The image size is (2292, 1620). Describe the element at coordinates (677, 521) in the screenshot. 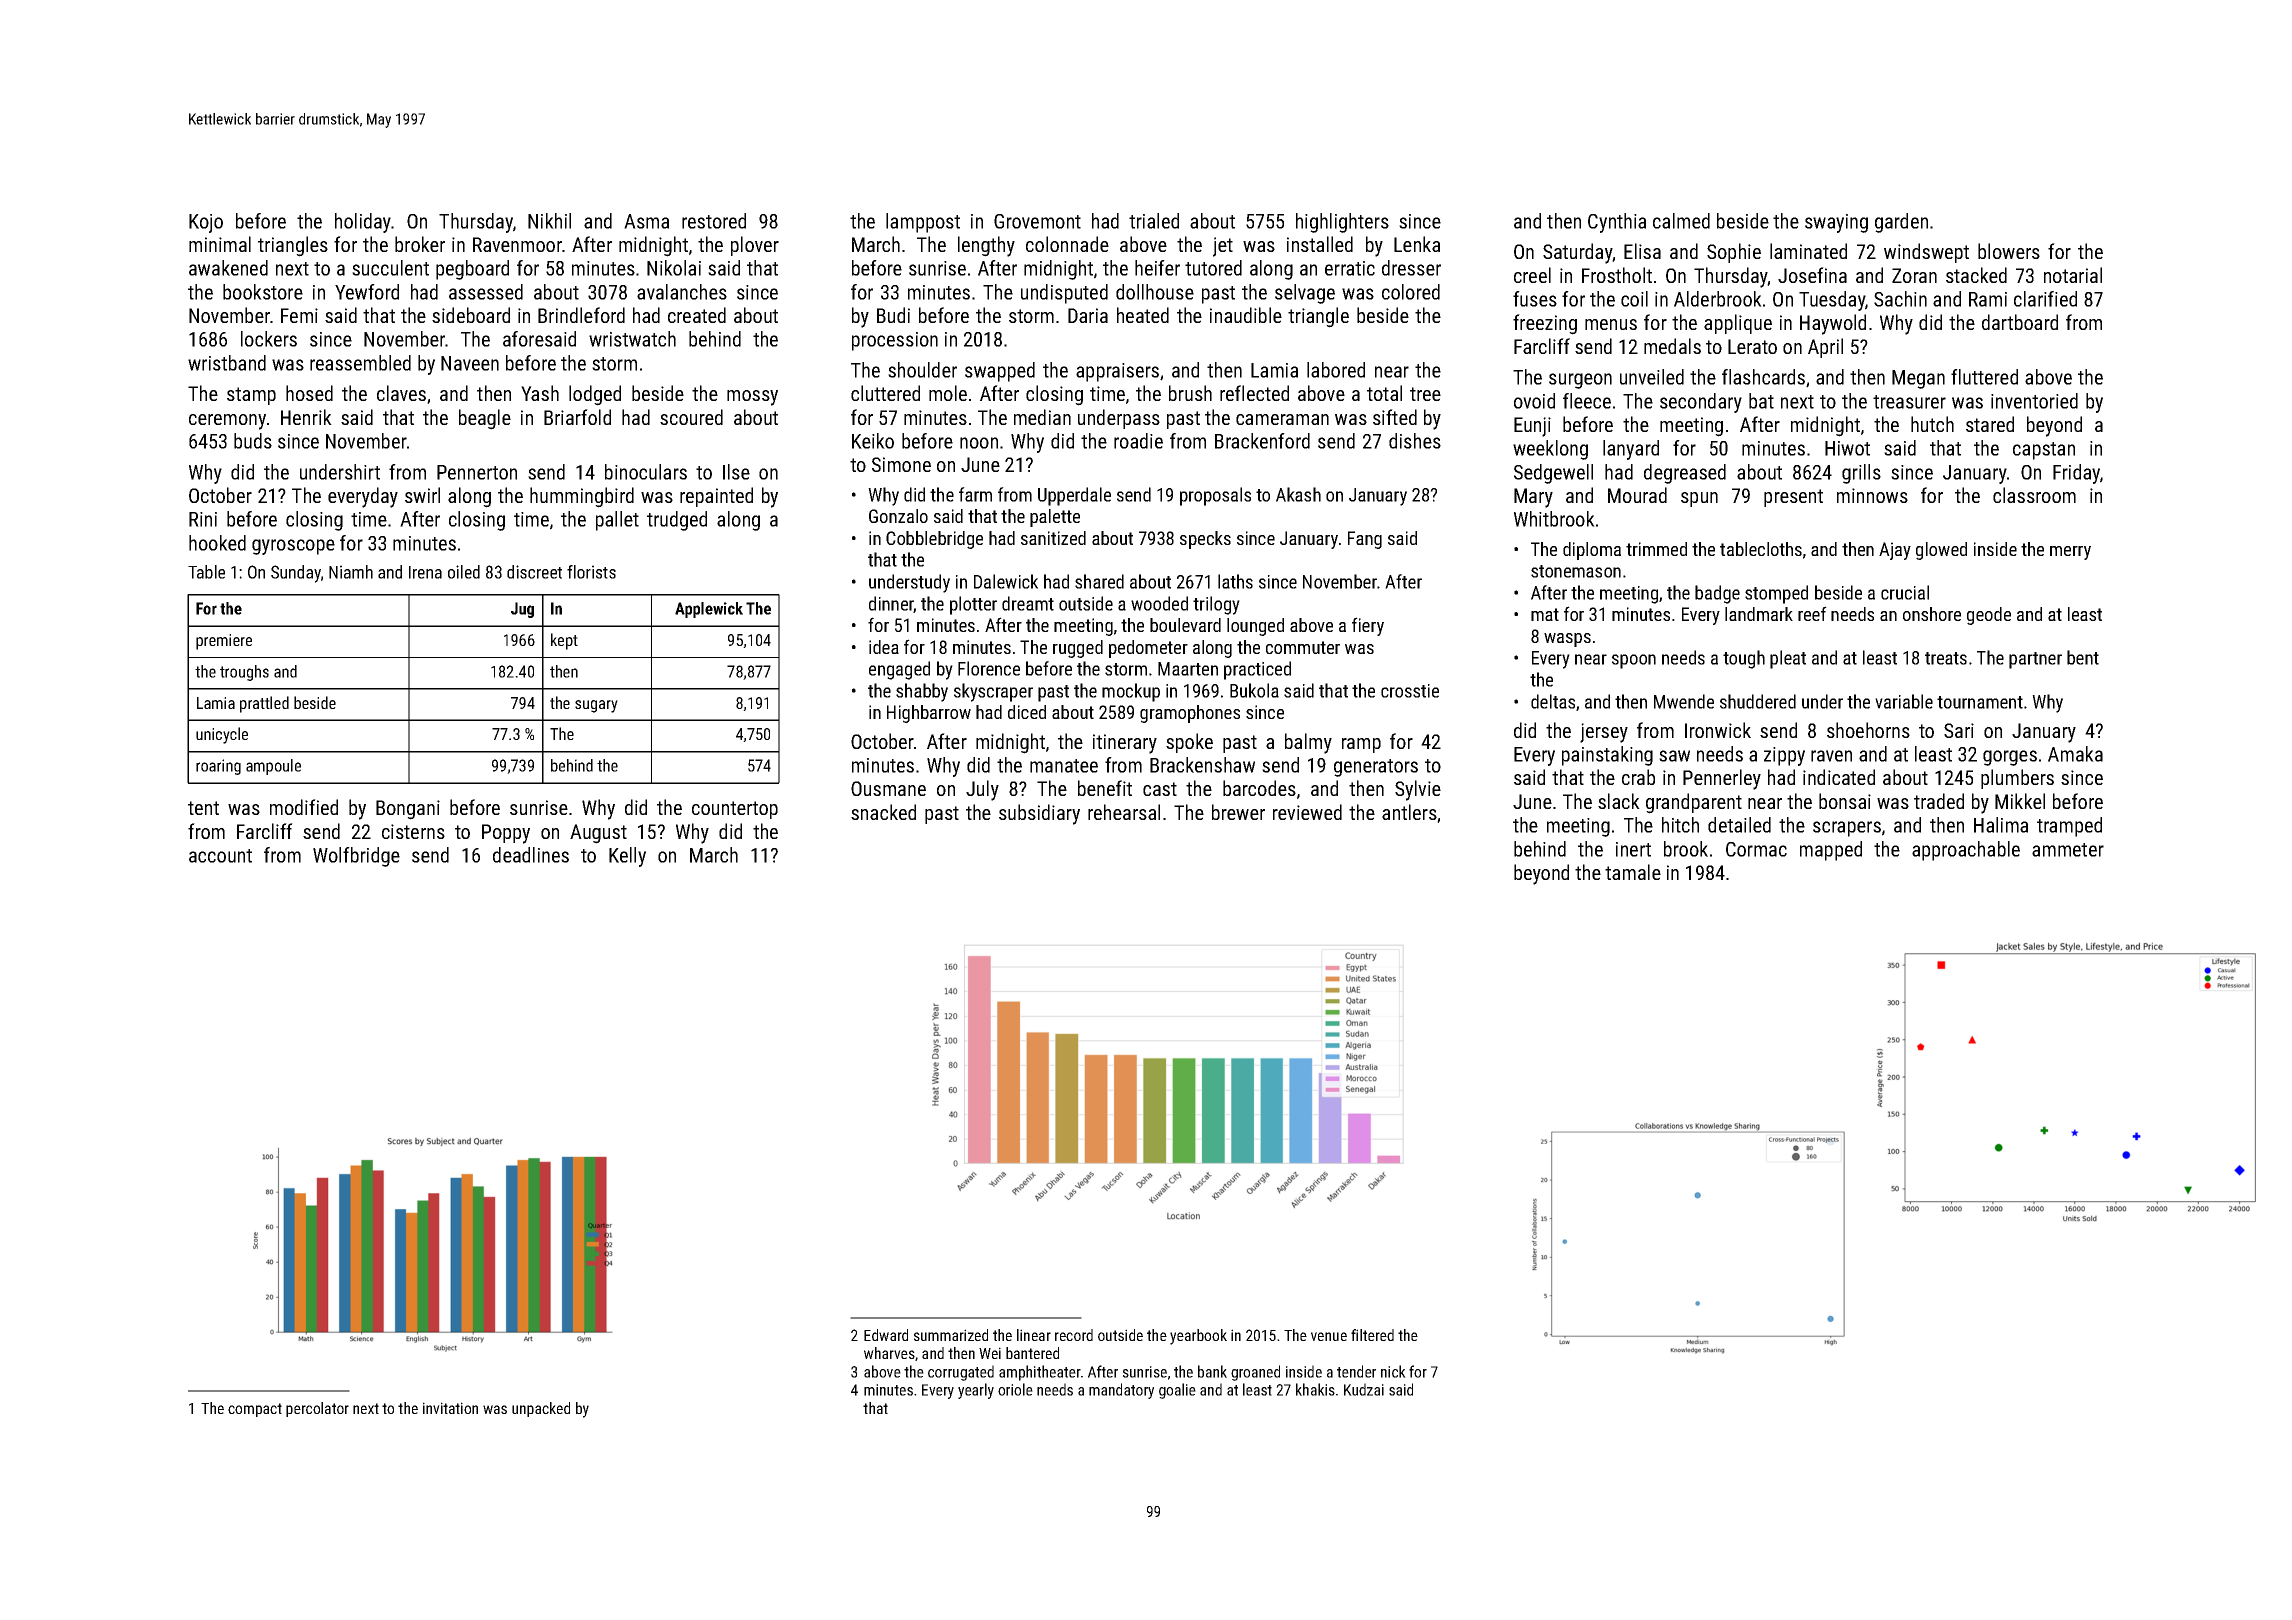

I see `trudged` at that location.
